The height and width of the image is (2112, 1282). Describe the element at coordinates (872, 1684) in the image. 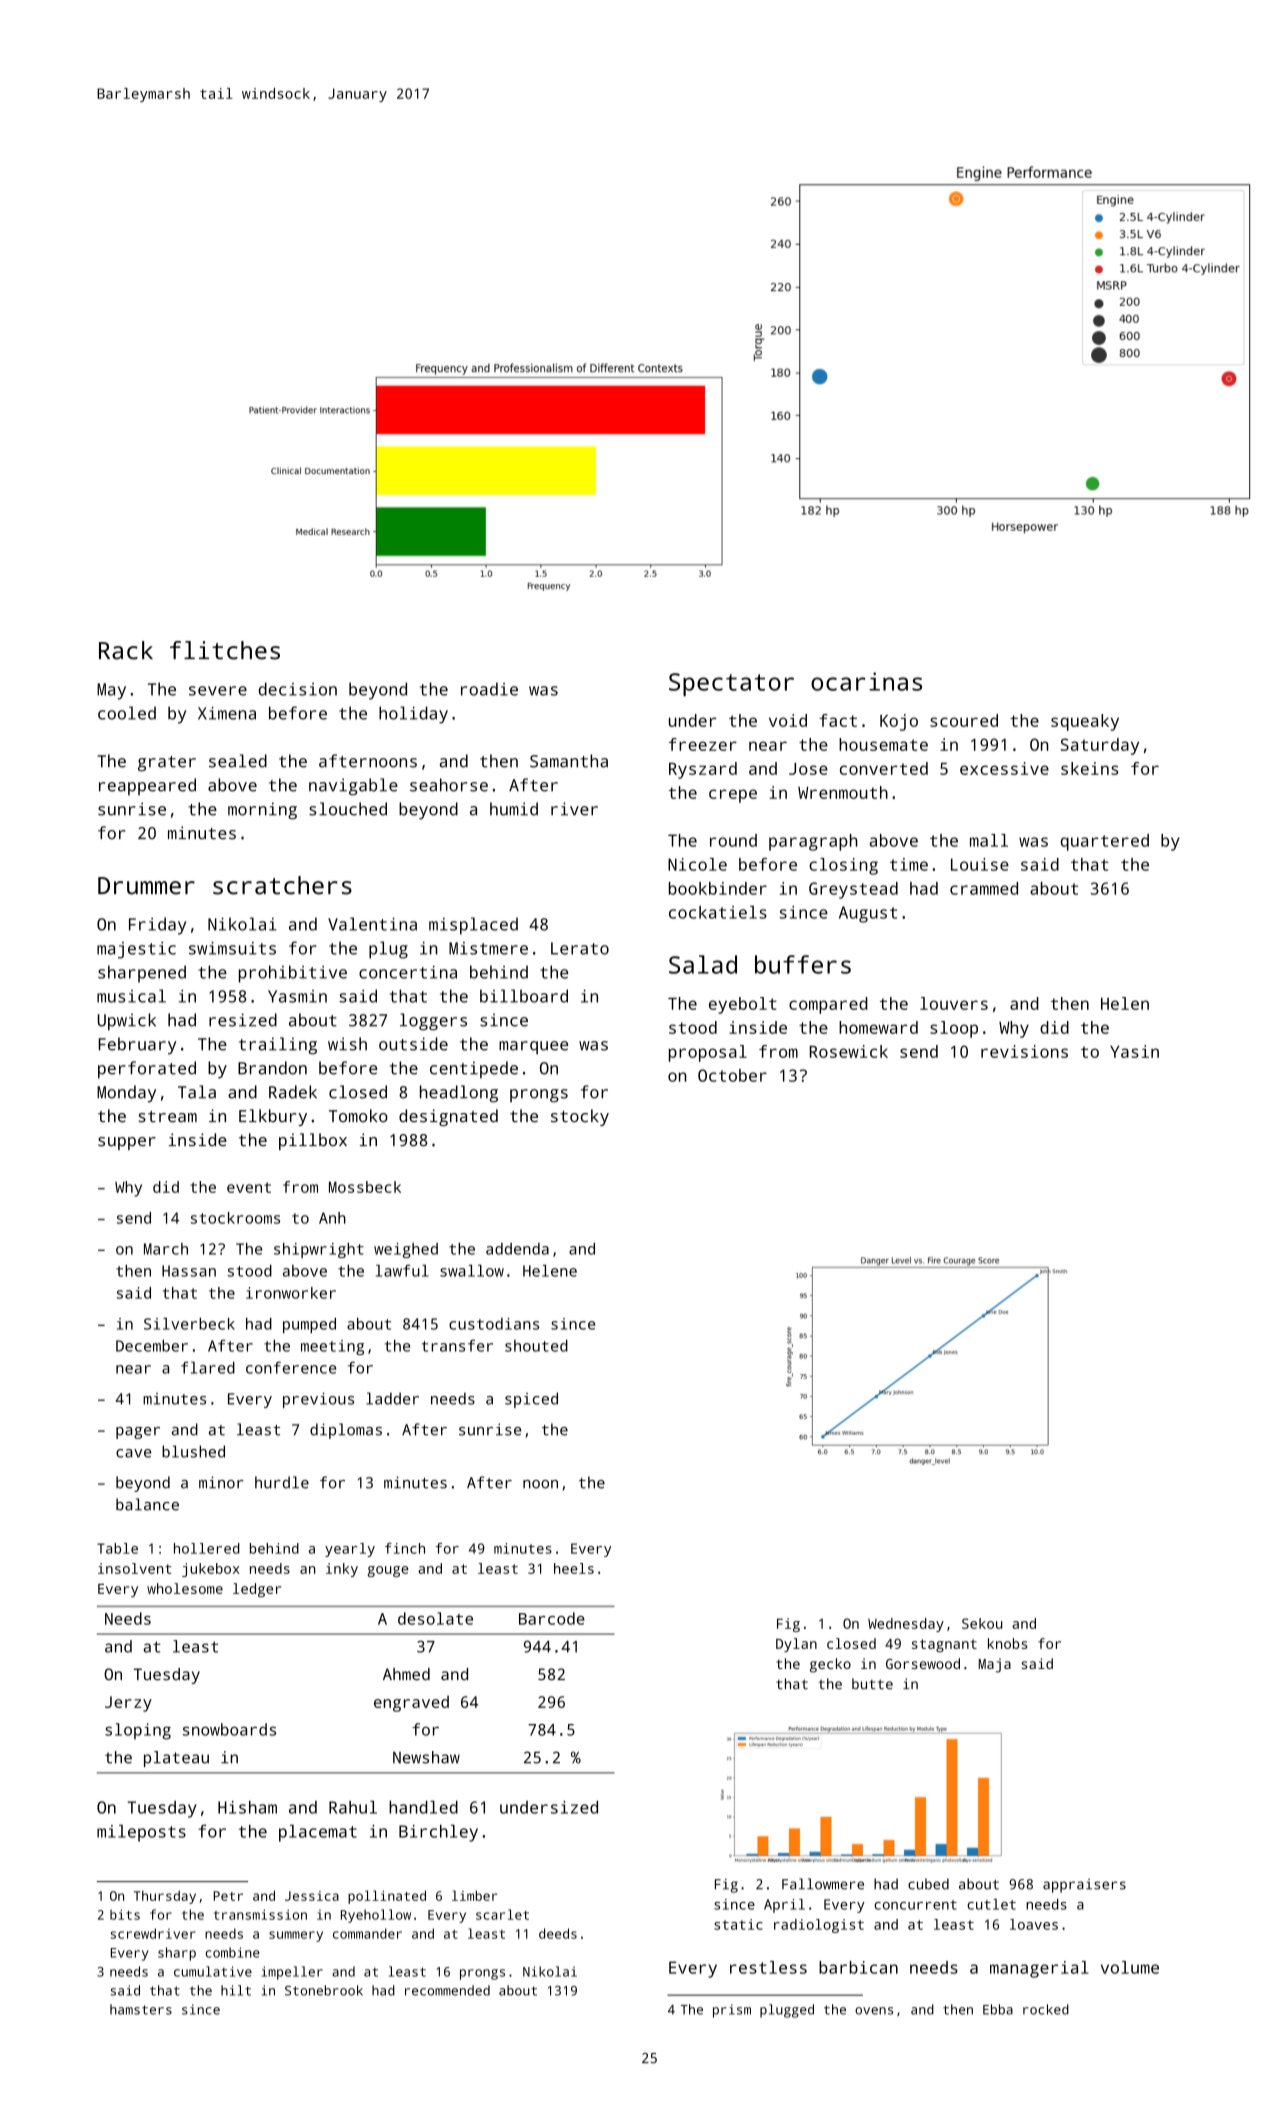

I see `butte` at that location.
